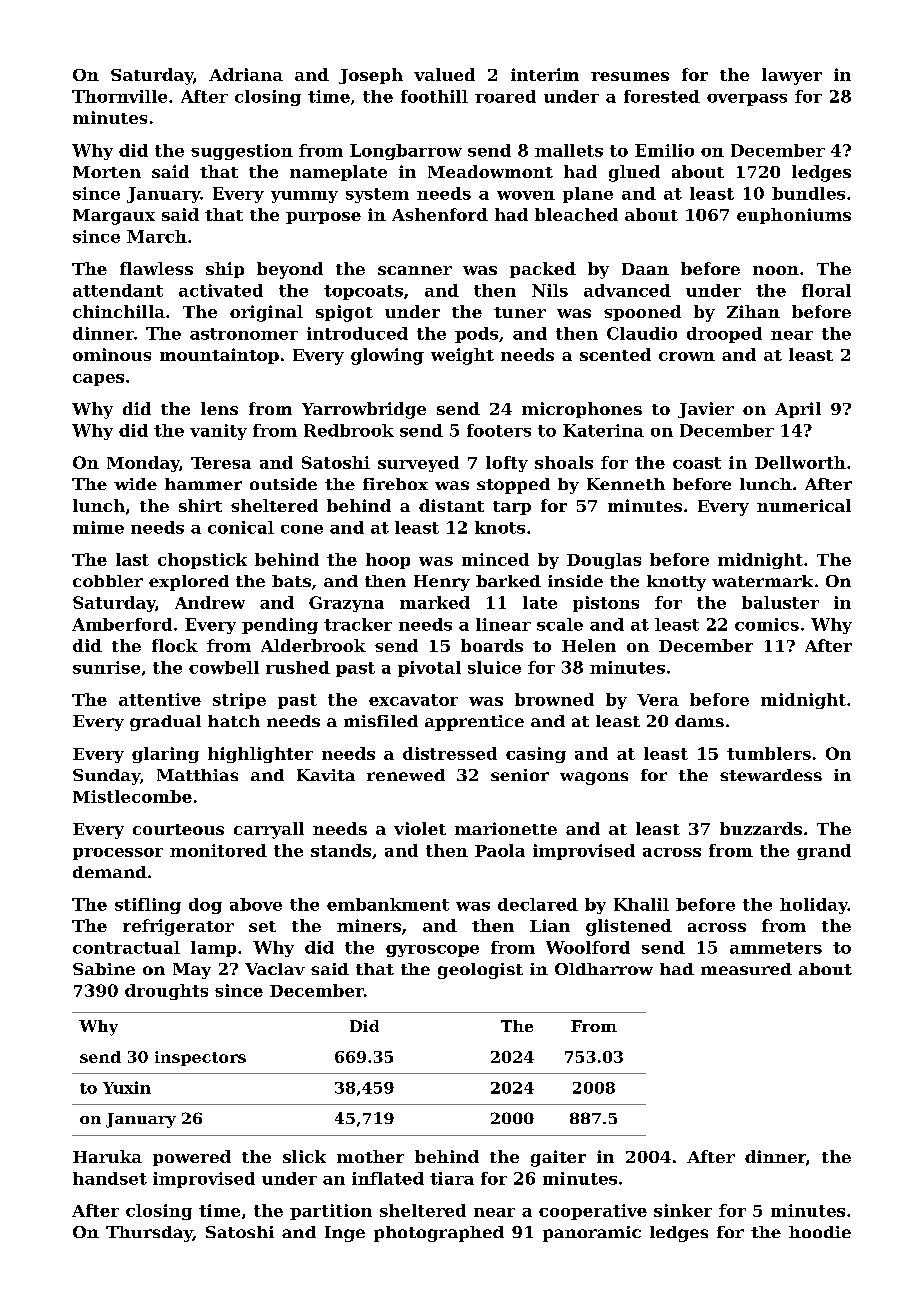 Image resolution: width=924 pixels, height=1308 pixels. Describe the element at coordinates (792, 76) in the document. I see `lawyer` at that location.
